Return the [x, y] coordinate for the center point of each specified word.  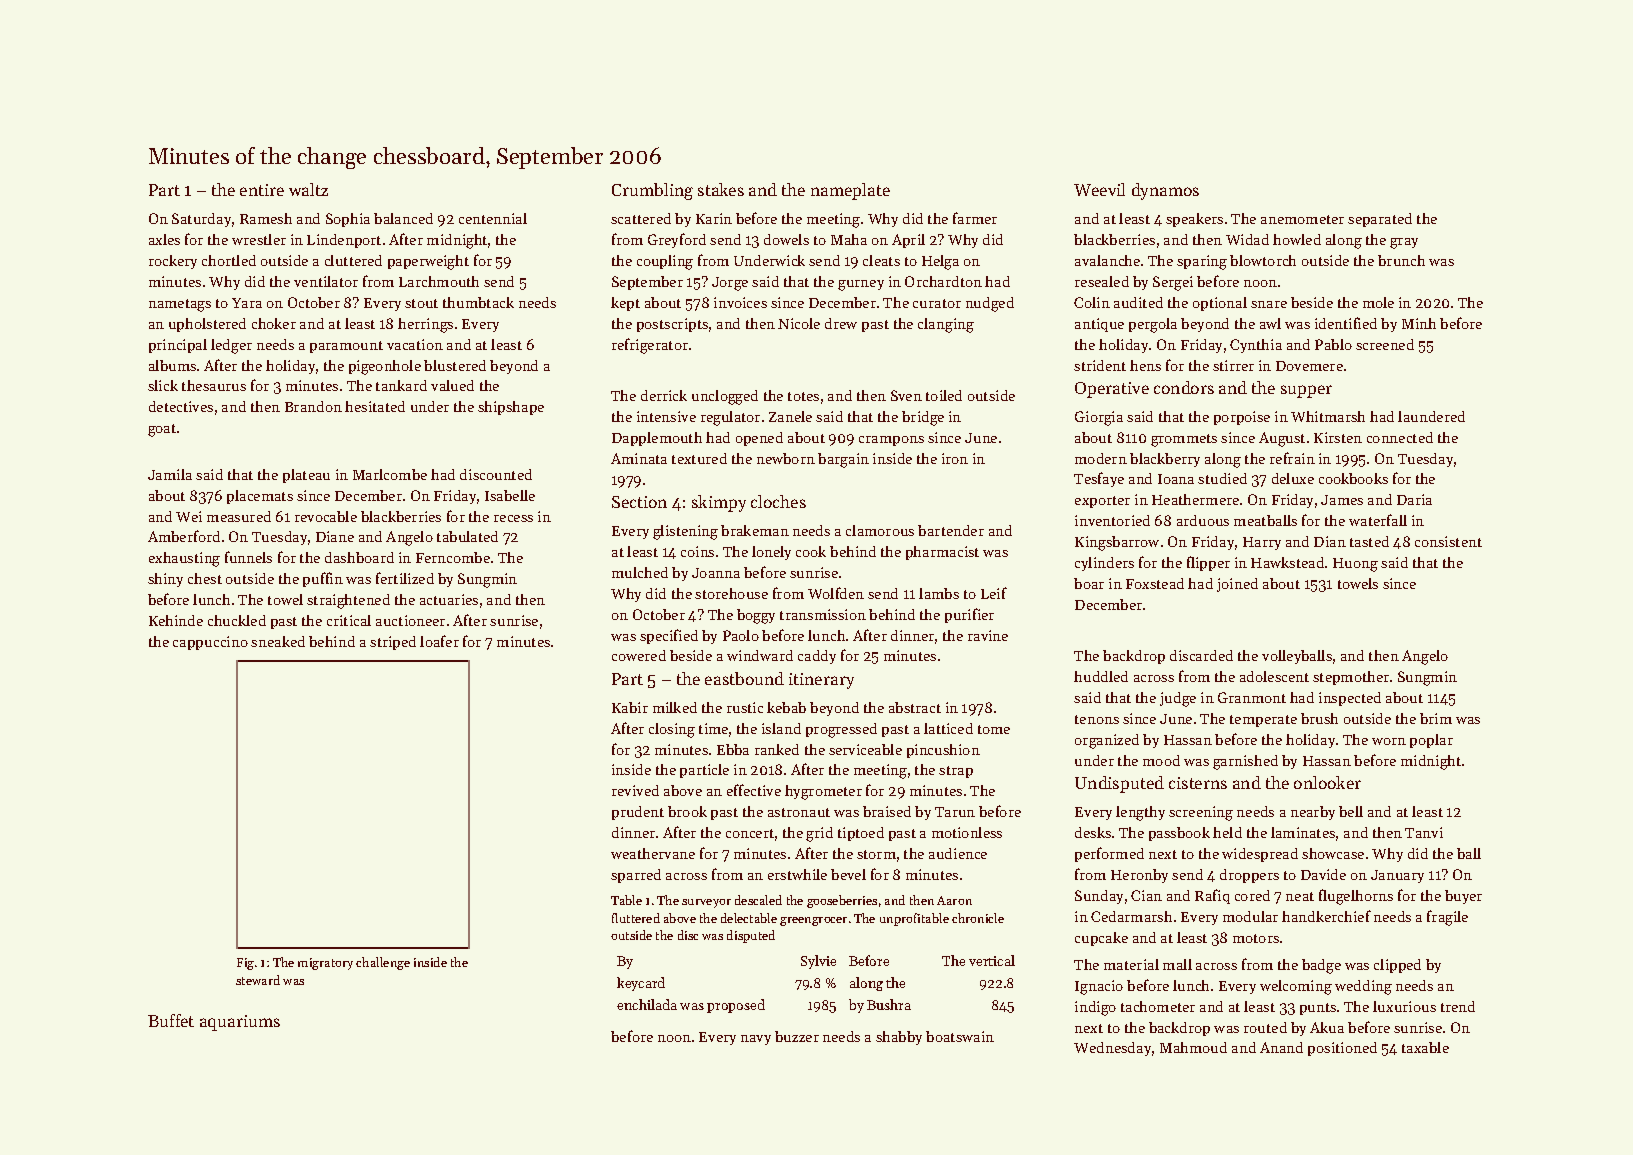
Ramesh [266, 218]
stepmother [1351, 678]
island [781, 728]
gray [1404, 243]
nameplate [850, 191]
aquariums [240, 1023]
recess [513, 518]
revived [635, 790]
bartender [951, 530]
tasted [1369, 541]
